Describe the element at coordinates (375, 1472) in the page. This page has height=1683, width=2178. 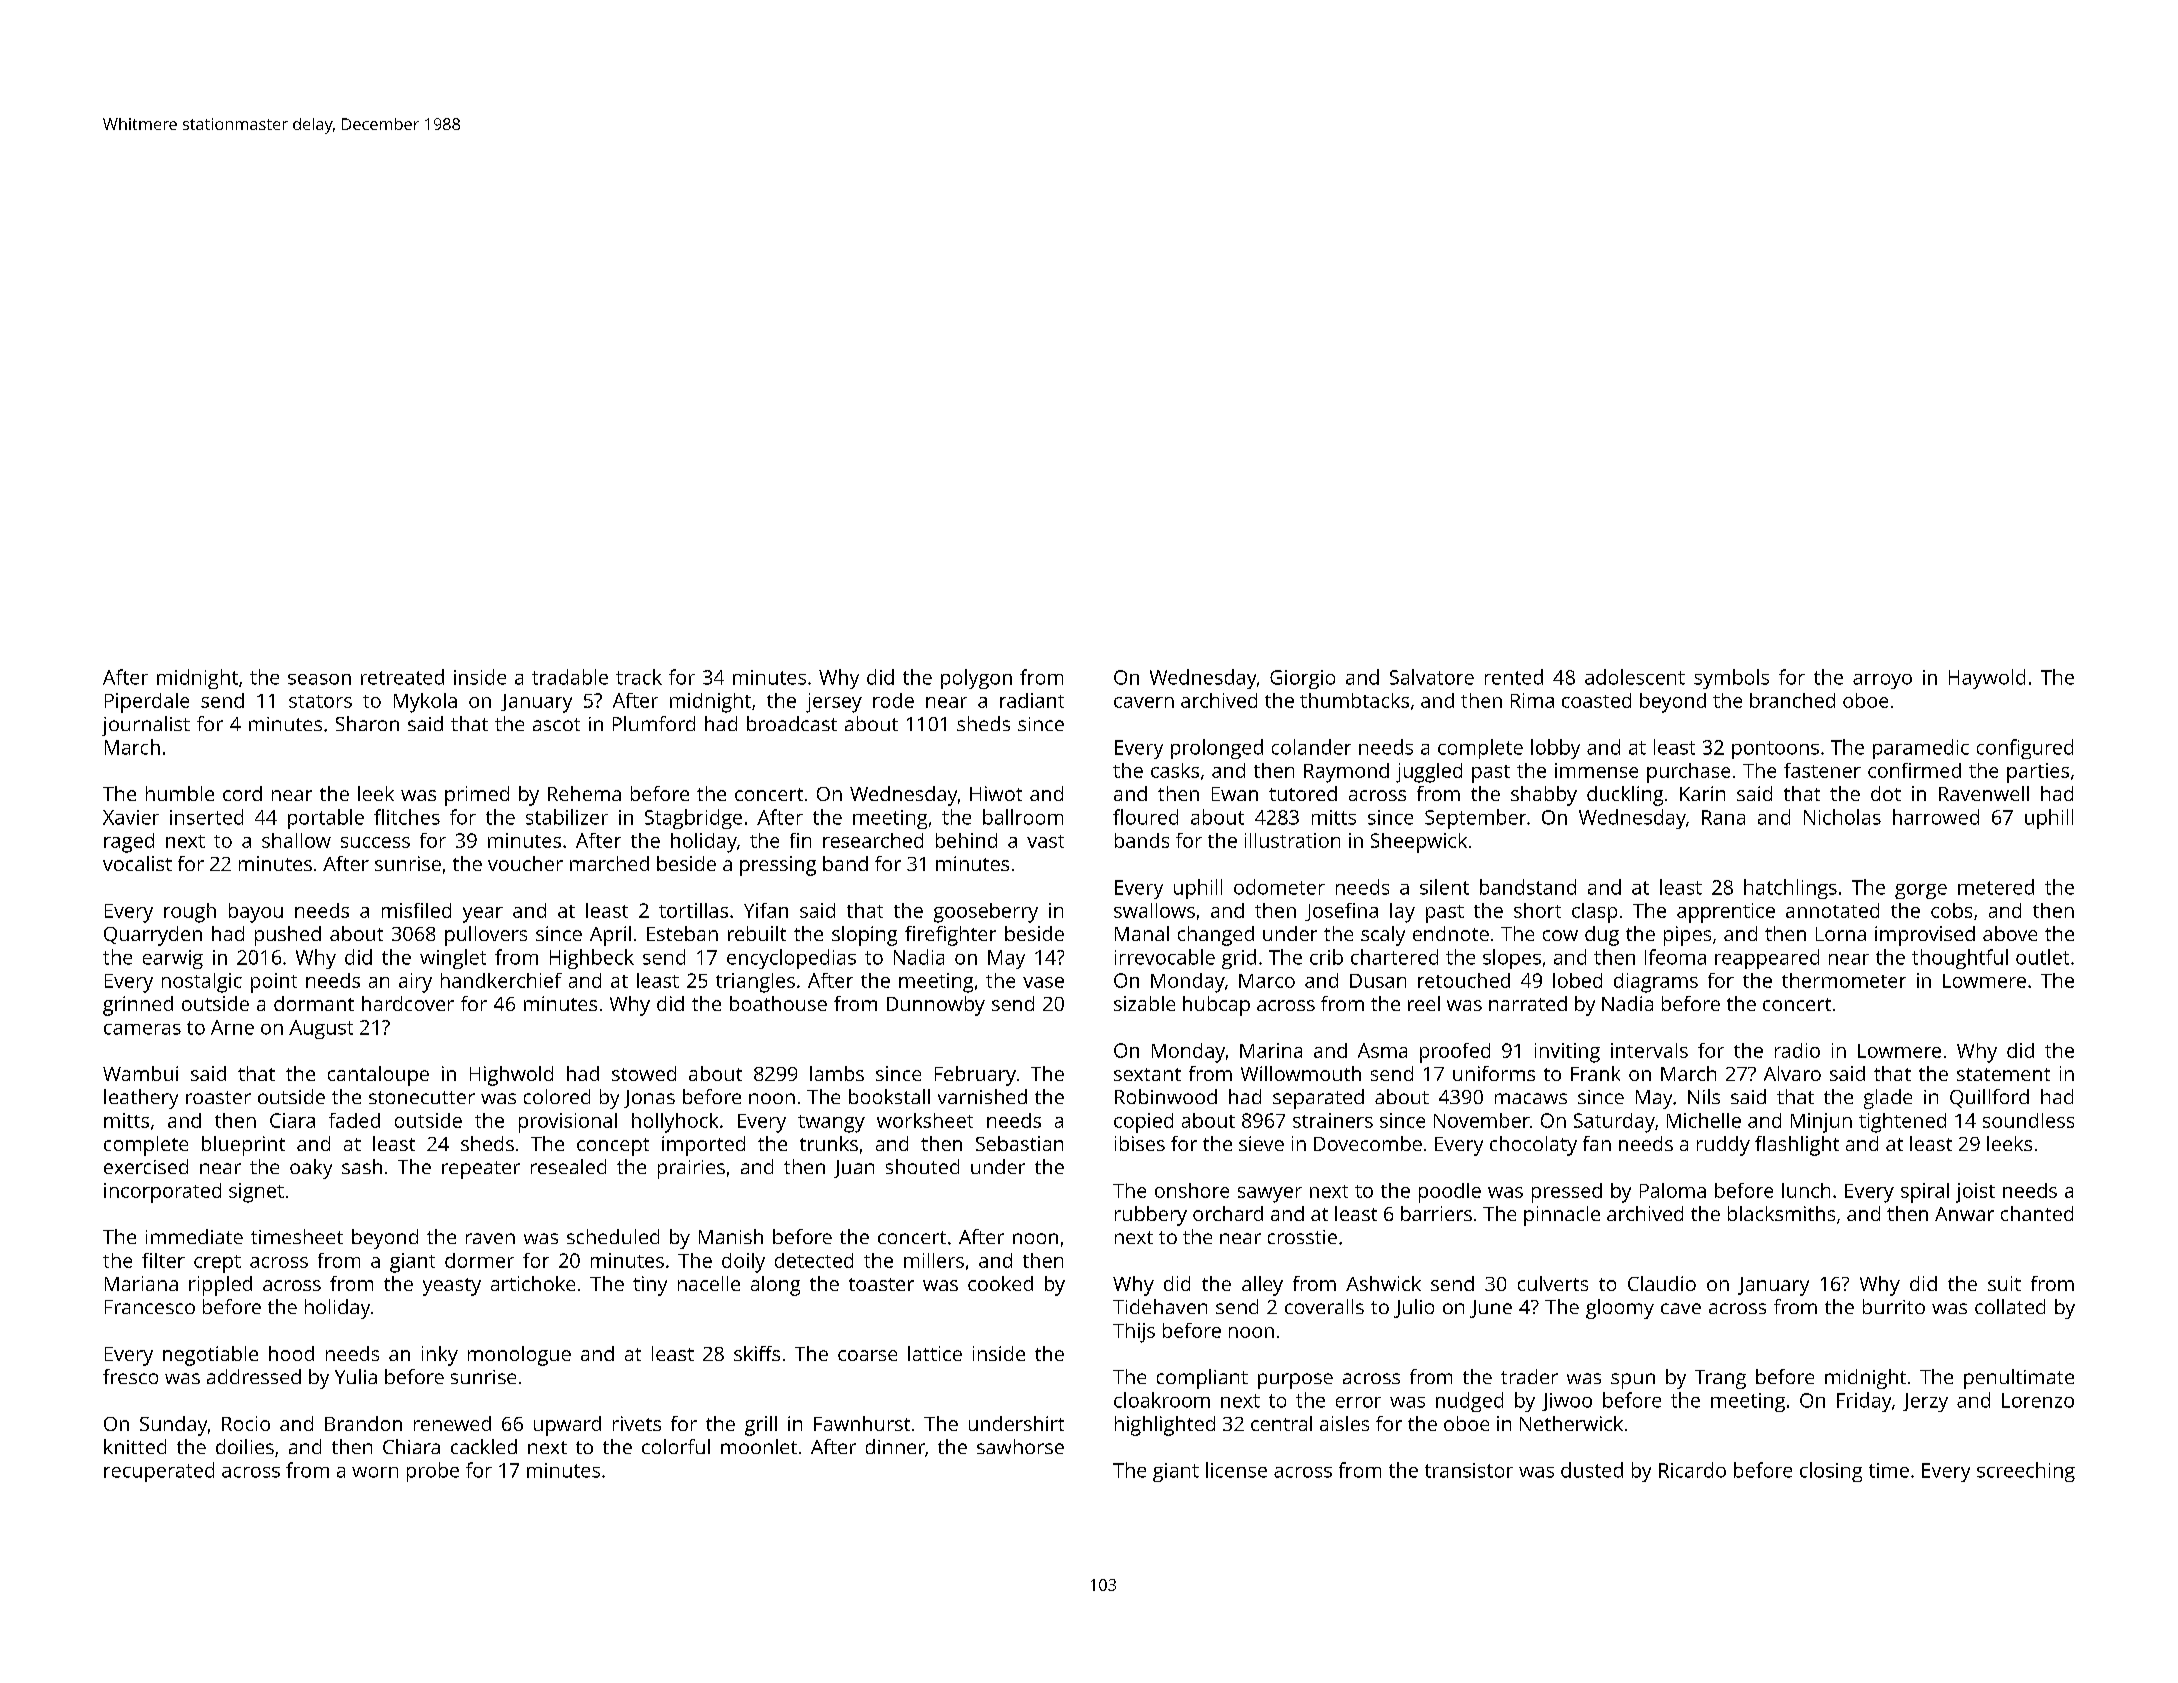
I see `worn` at that location.
